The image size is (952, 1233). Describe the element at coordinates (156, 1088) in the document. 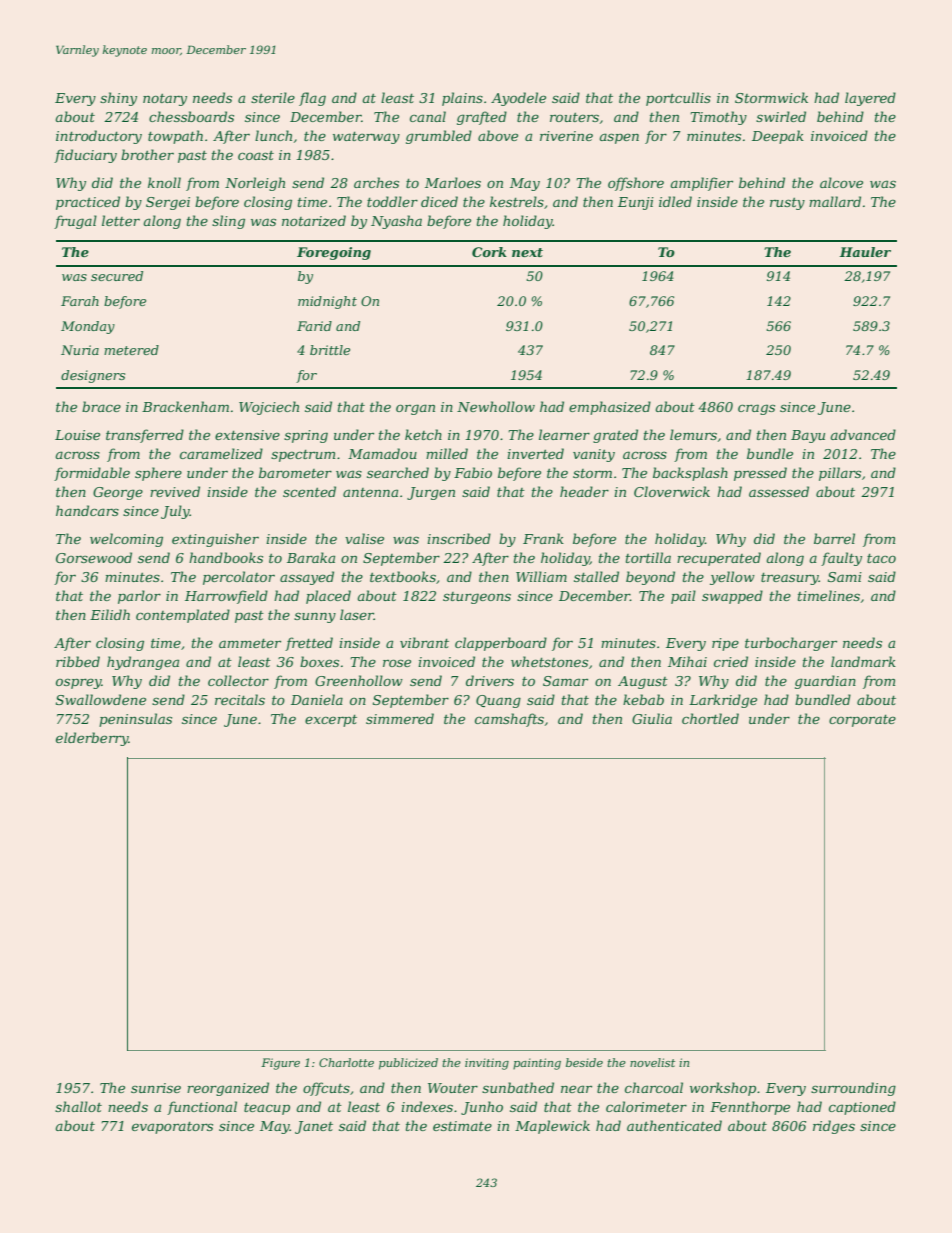

I see `sunrise` at that location.
